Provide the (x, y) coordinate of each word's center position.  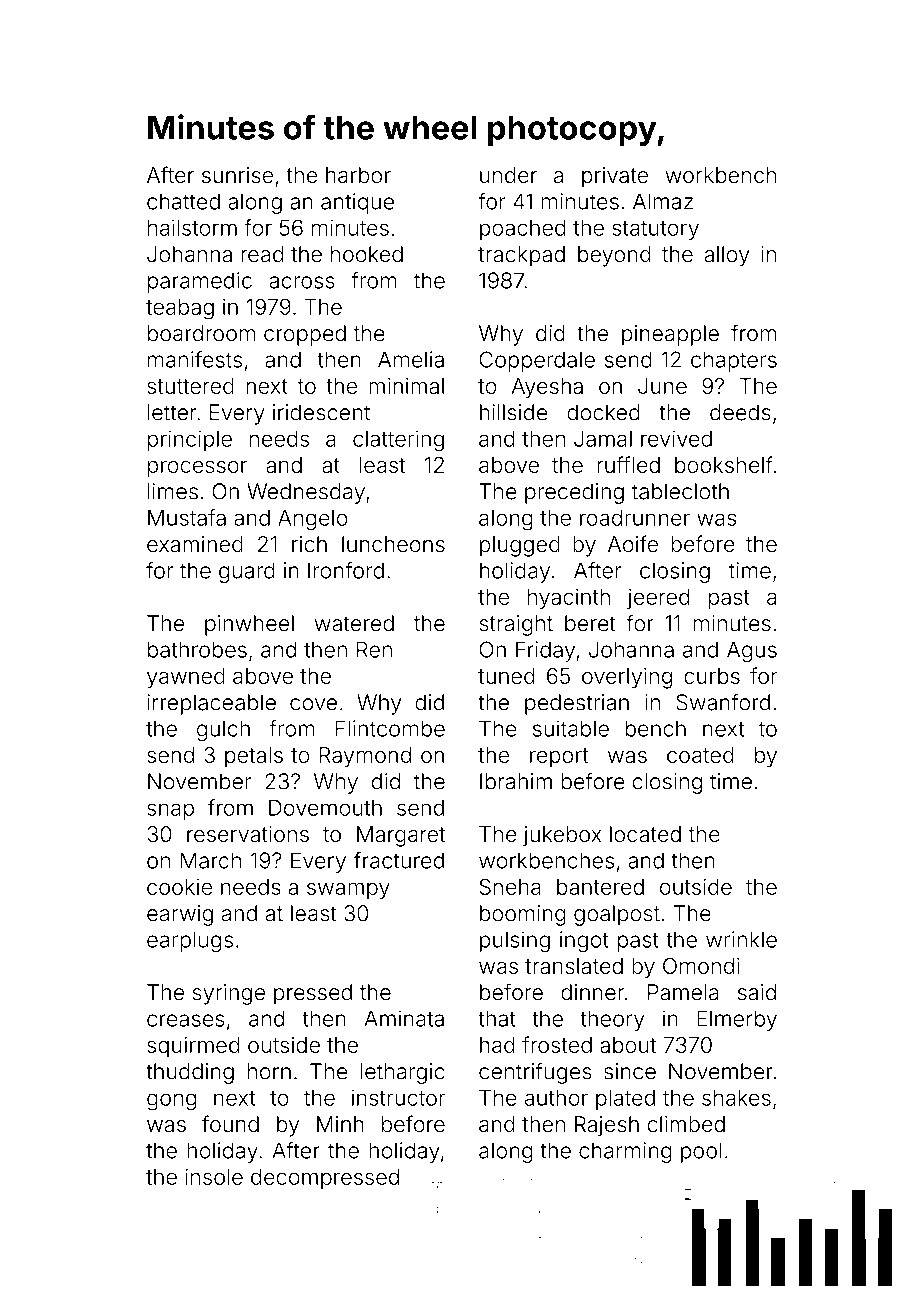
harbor (358, 175)
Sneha (510, 886)
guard (247, 572)
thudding (190, 1073)
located (645, 834)
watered (354, 623)
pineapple (670, 335)
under (508, 175)
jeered (658, 598)
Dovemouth (325, 808)
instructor (398, 1097)
